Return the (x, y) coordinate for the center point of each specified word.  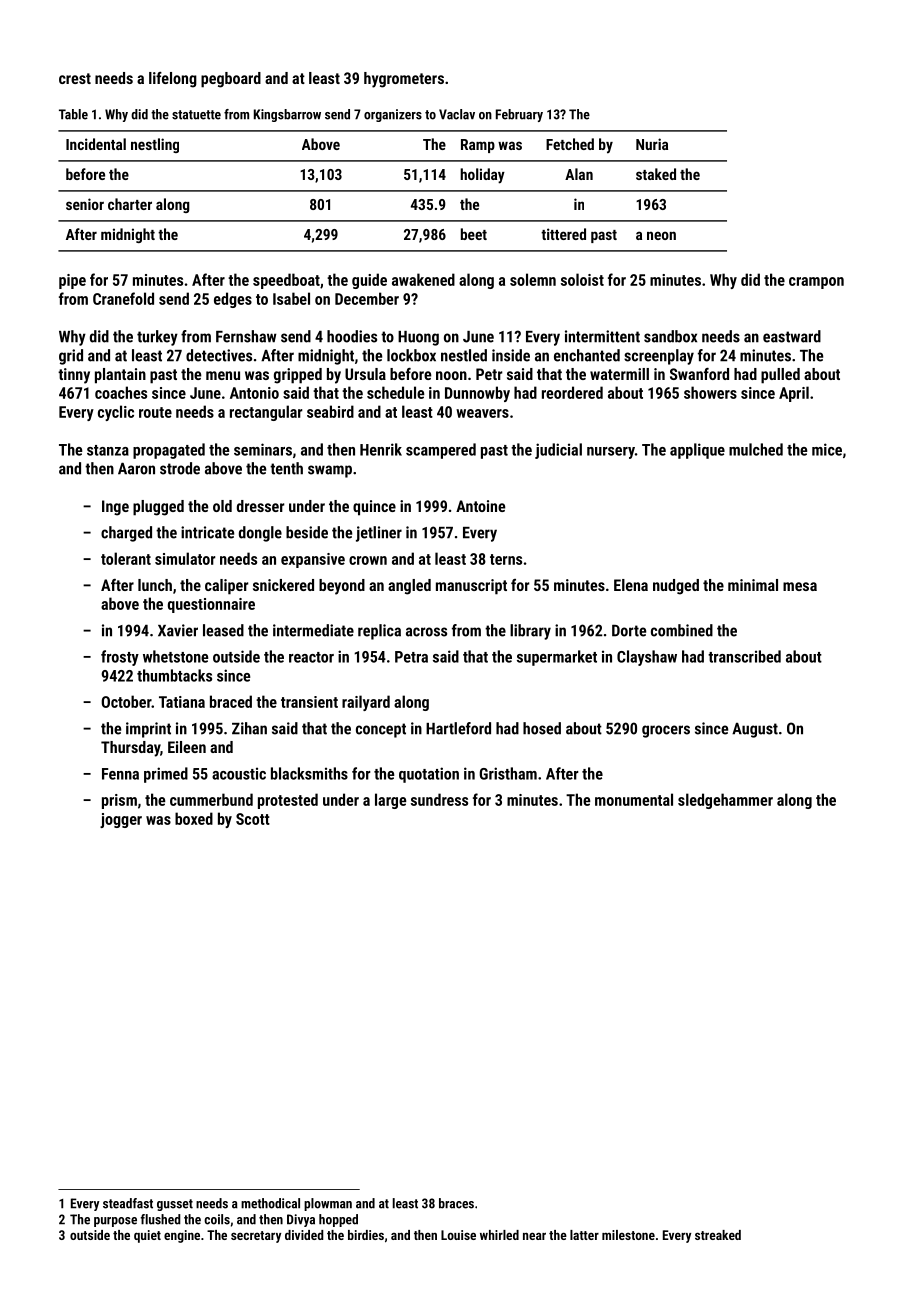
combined (682, 630)
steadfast (128, 1203)
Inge (115, 508)
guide (369, 281)
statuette (196, 115)
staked (656, 174)
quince (374, 508)
